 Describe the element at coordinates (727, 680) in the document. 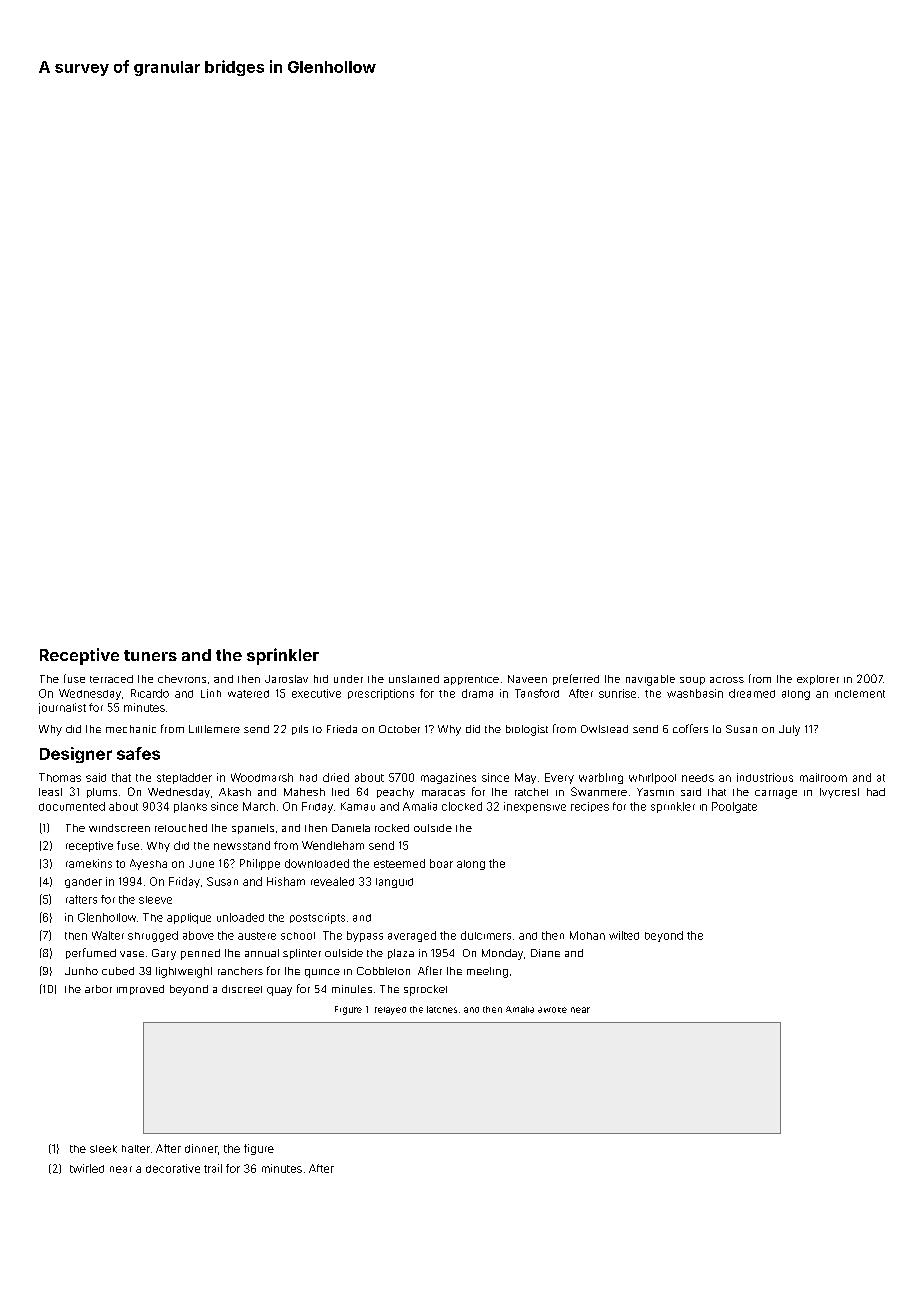

I see `across` at that location.
